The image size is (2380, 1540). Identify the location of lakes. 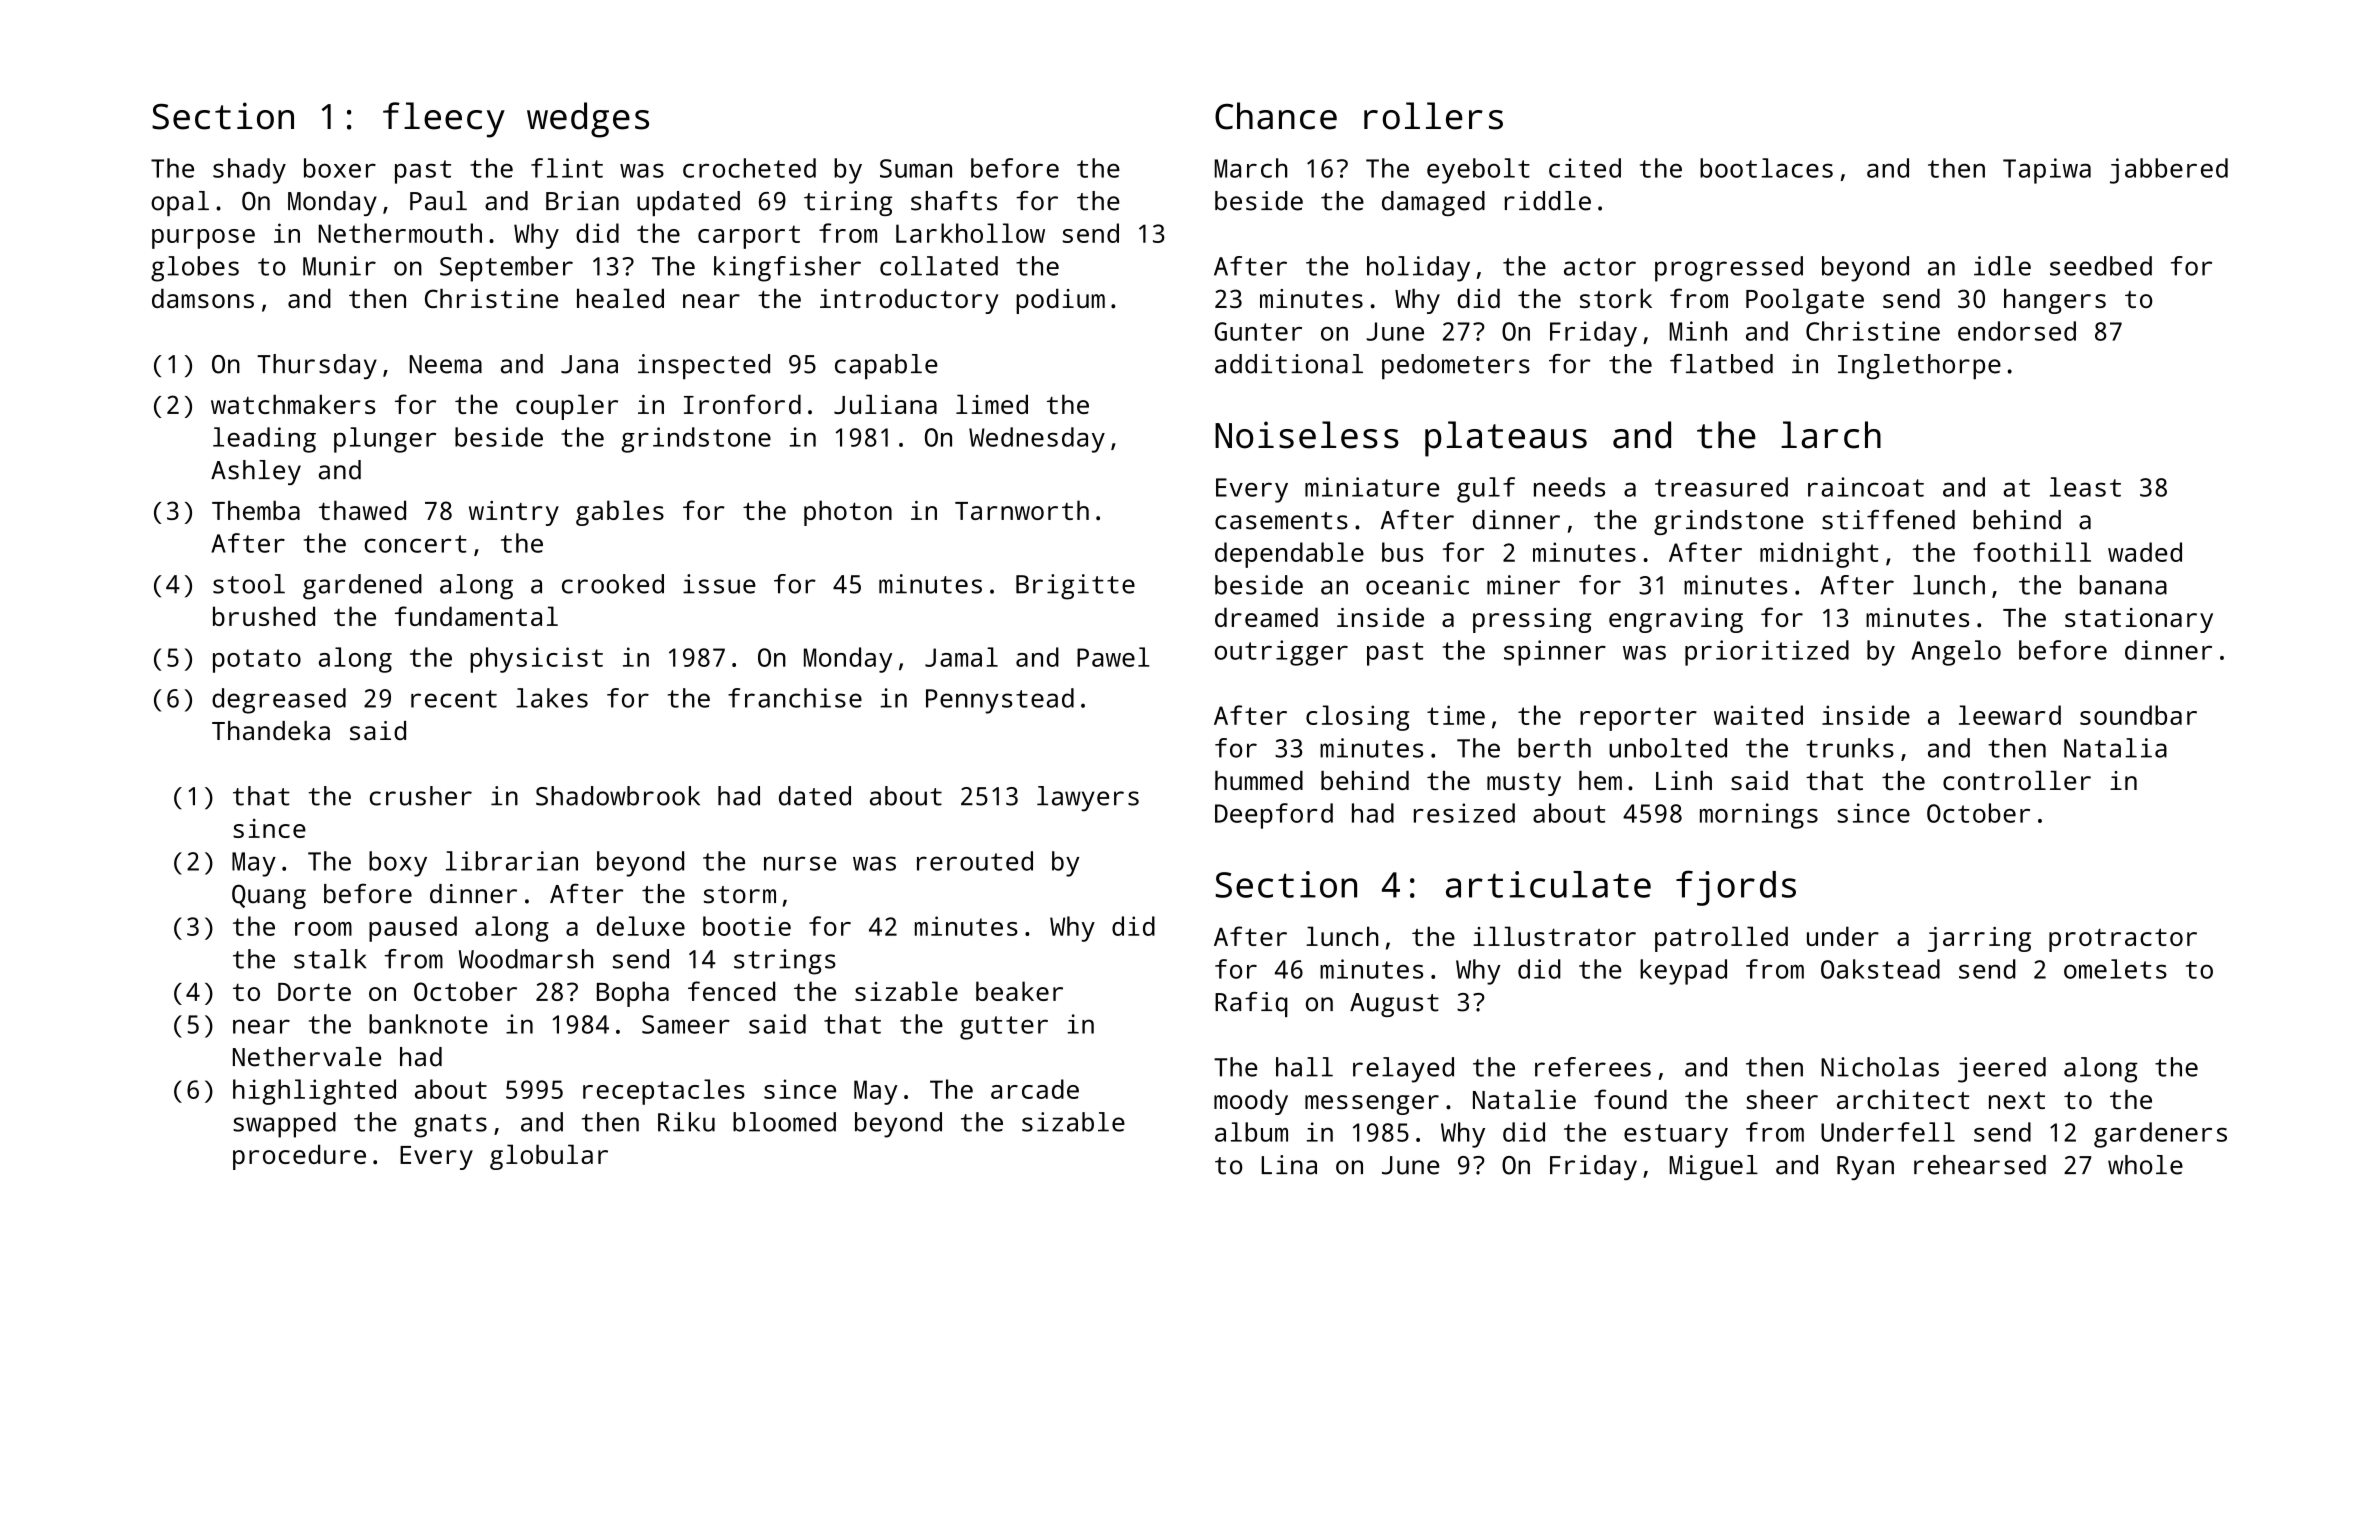
(552, 698).
